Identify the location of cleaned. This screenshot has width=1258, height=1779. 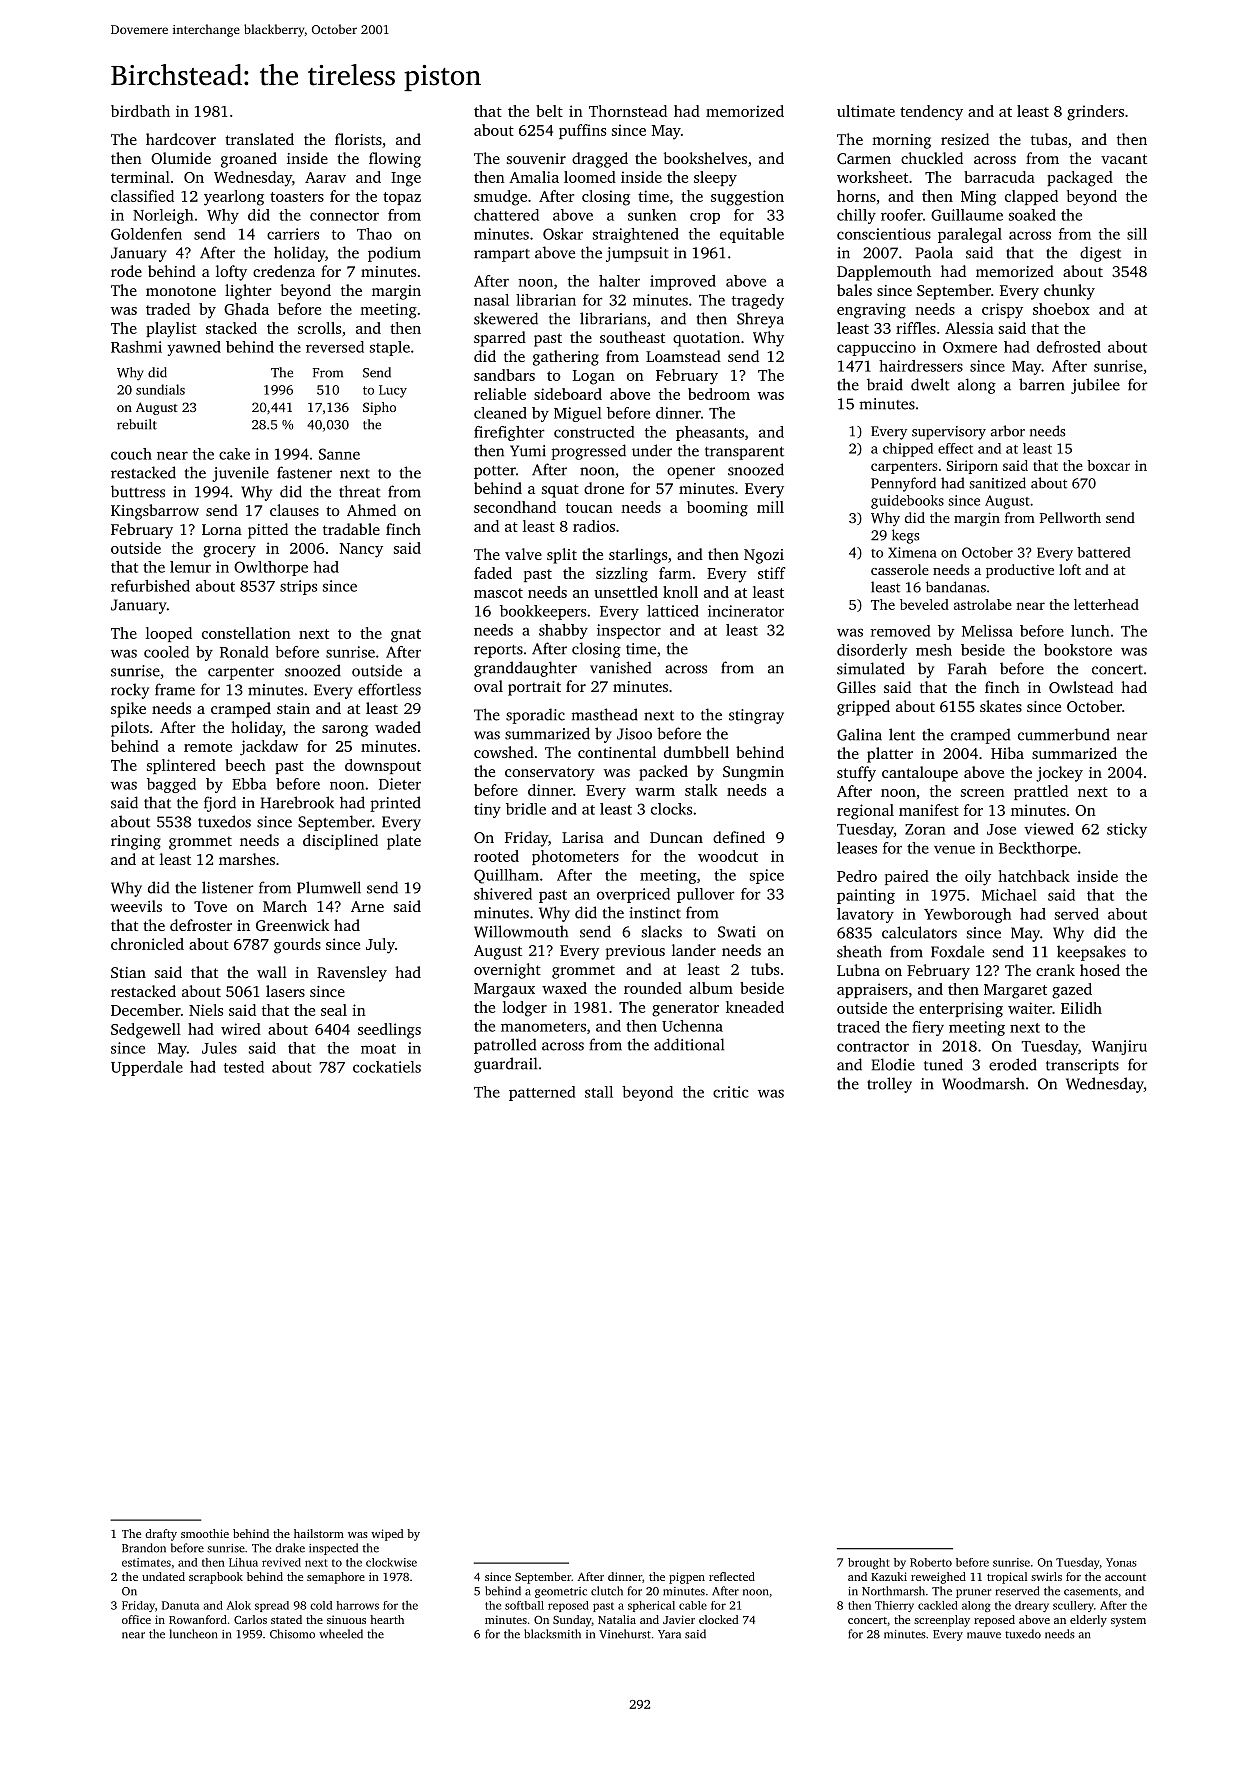
(500, 413).
